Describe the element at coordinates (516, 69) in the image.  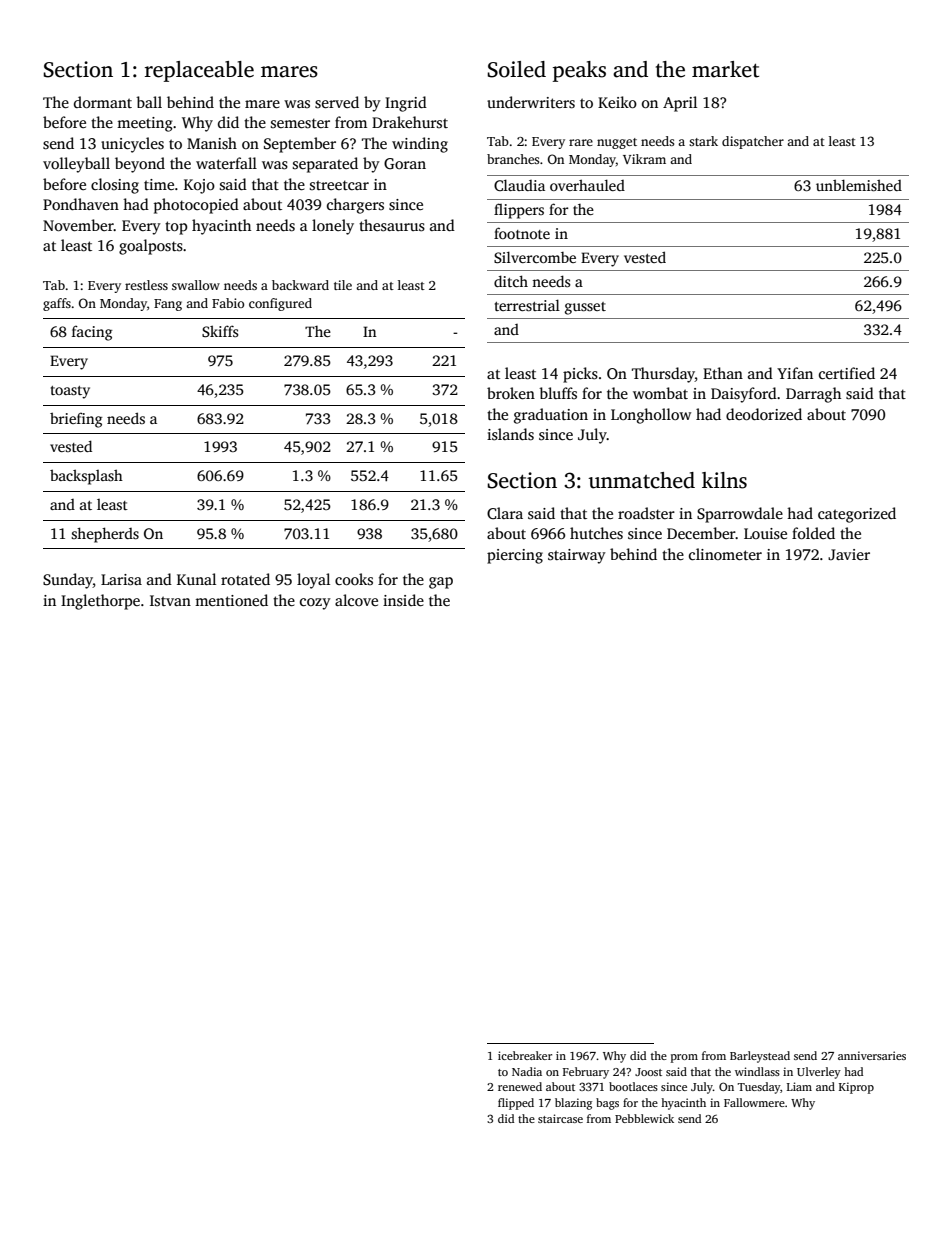
I see `Soiled` at that location.
